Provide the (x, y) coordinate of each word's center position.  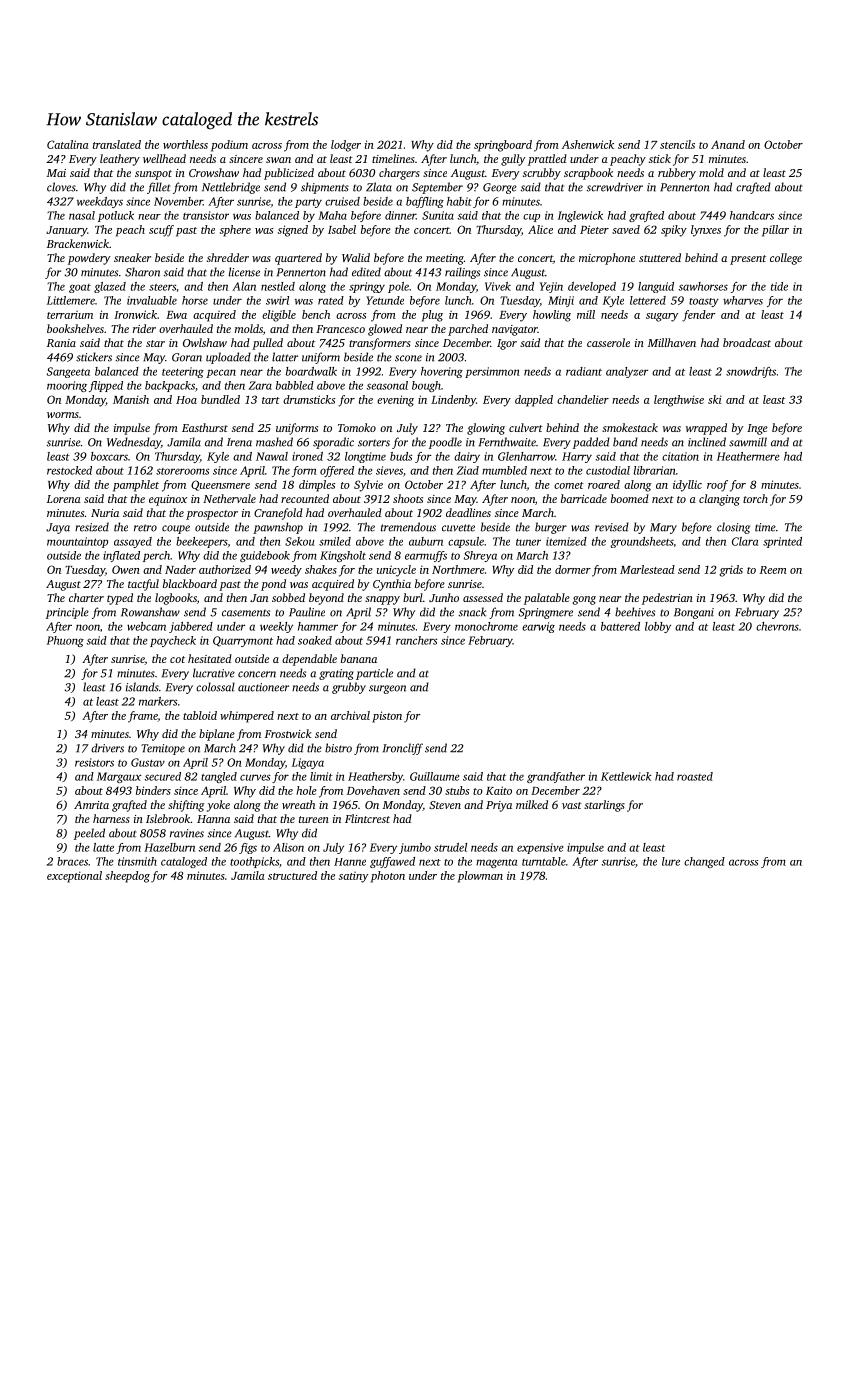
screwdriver (615, 187)
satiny (353, 877)
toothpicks (254, 862)
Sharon (142, 272)
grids (731, 571)
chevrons (777, 626)
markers (158, 701)
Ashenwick (588, 144)
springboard (503, 146)
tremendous (408, 527)
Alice (540, 229)
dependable (309, 660)
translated (117, 144)
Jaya (58, 528)
